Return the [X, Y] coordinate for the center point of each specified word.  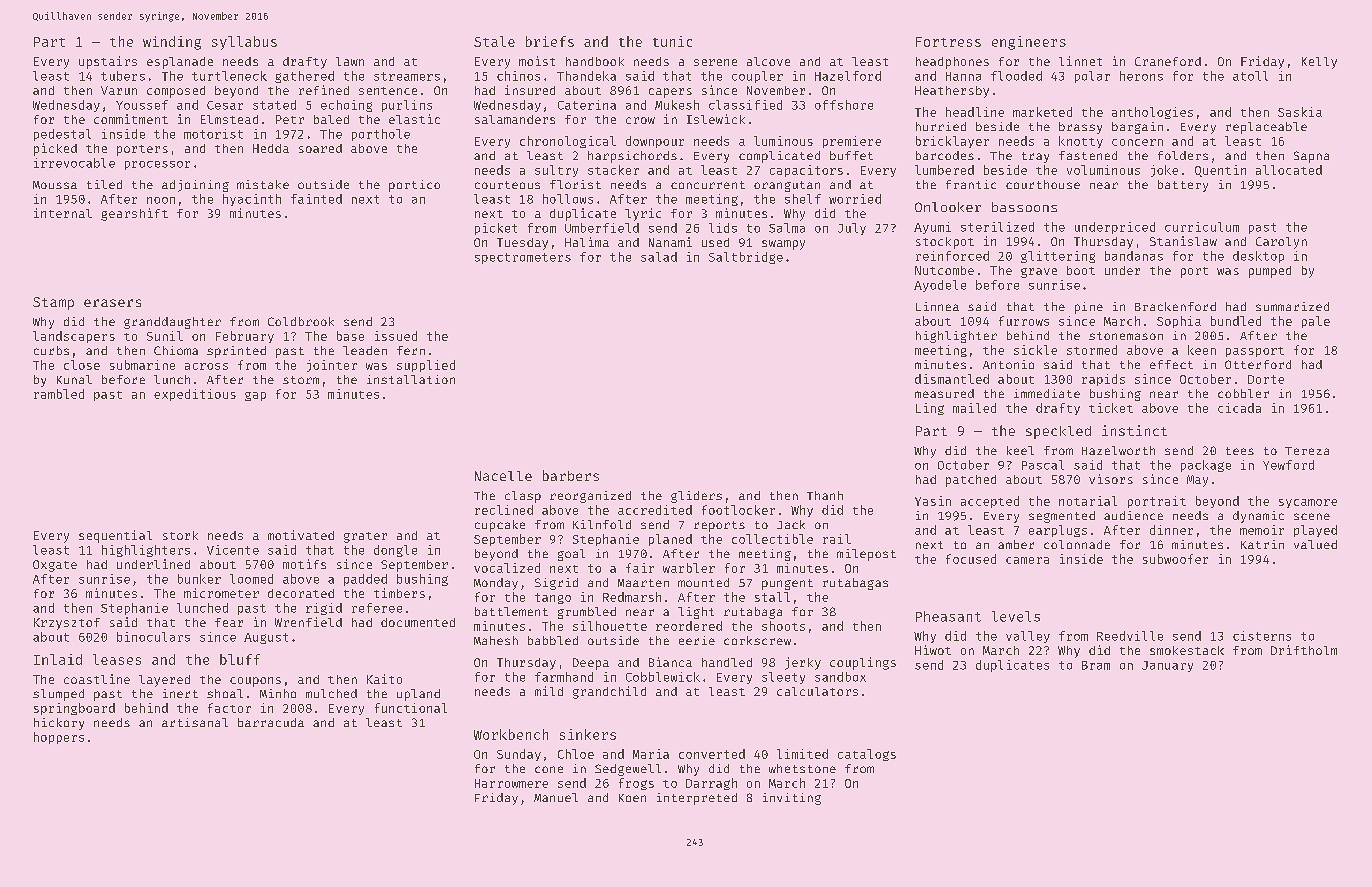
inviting [792, 799]
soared [320, 148]
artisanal [195, 722]
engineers [1029, 43]
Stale [494, 41]
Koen [632, 798]
